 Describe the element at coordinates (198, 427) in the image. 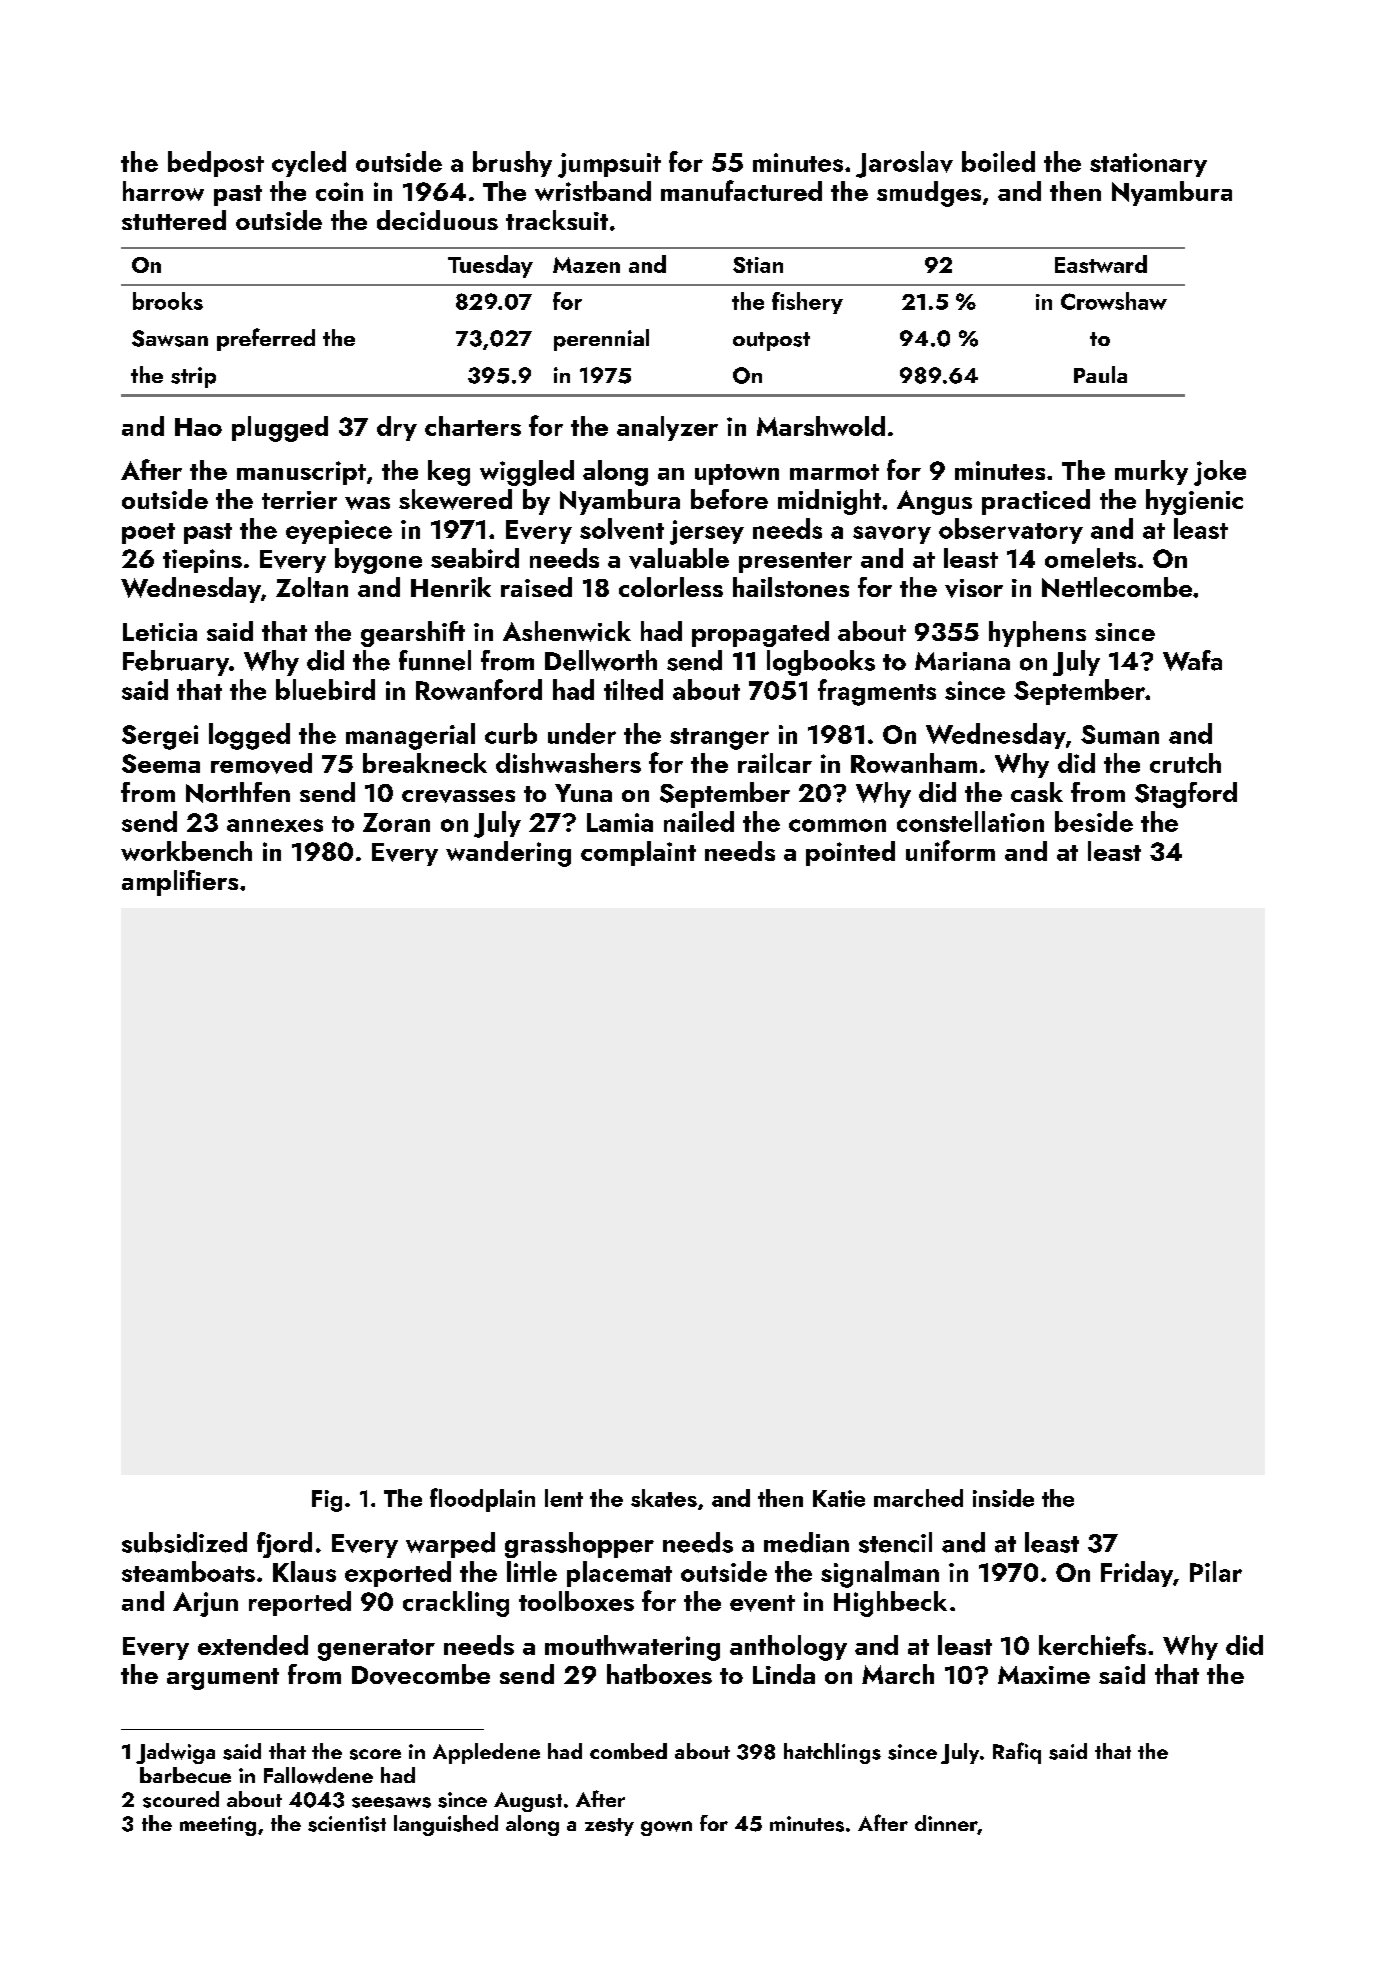

I see `Hao` at that location.
